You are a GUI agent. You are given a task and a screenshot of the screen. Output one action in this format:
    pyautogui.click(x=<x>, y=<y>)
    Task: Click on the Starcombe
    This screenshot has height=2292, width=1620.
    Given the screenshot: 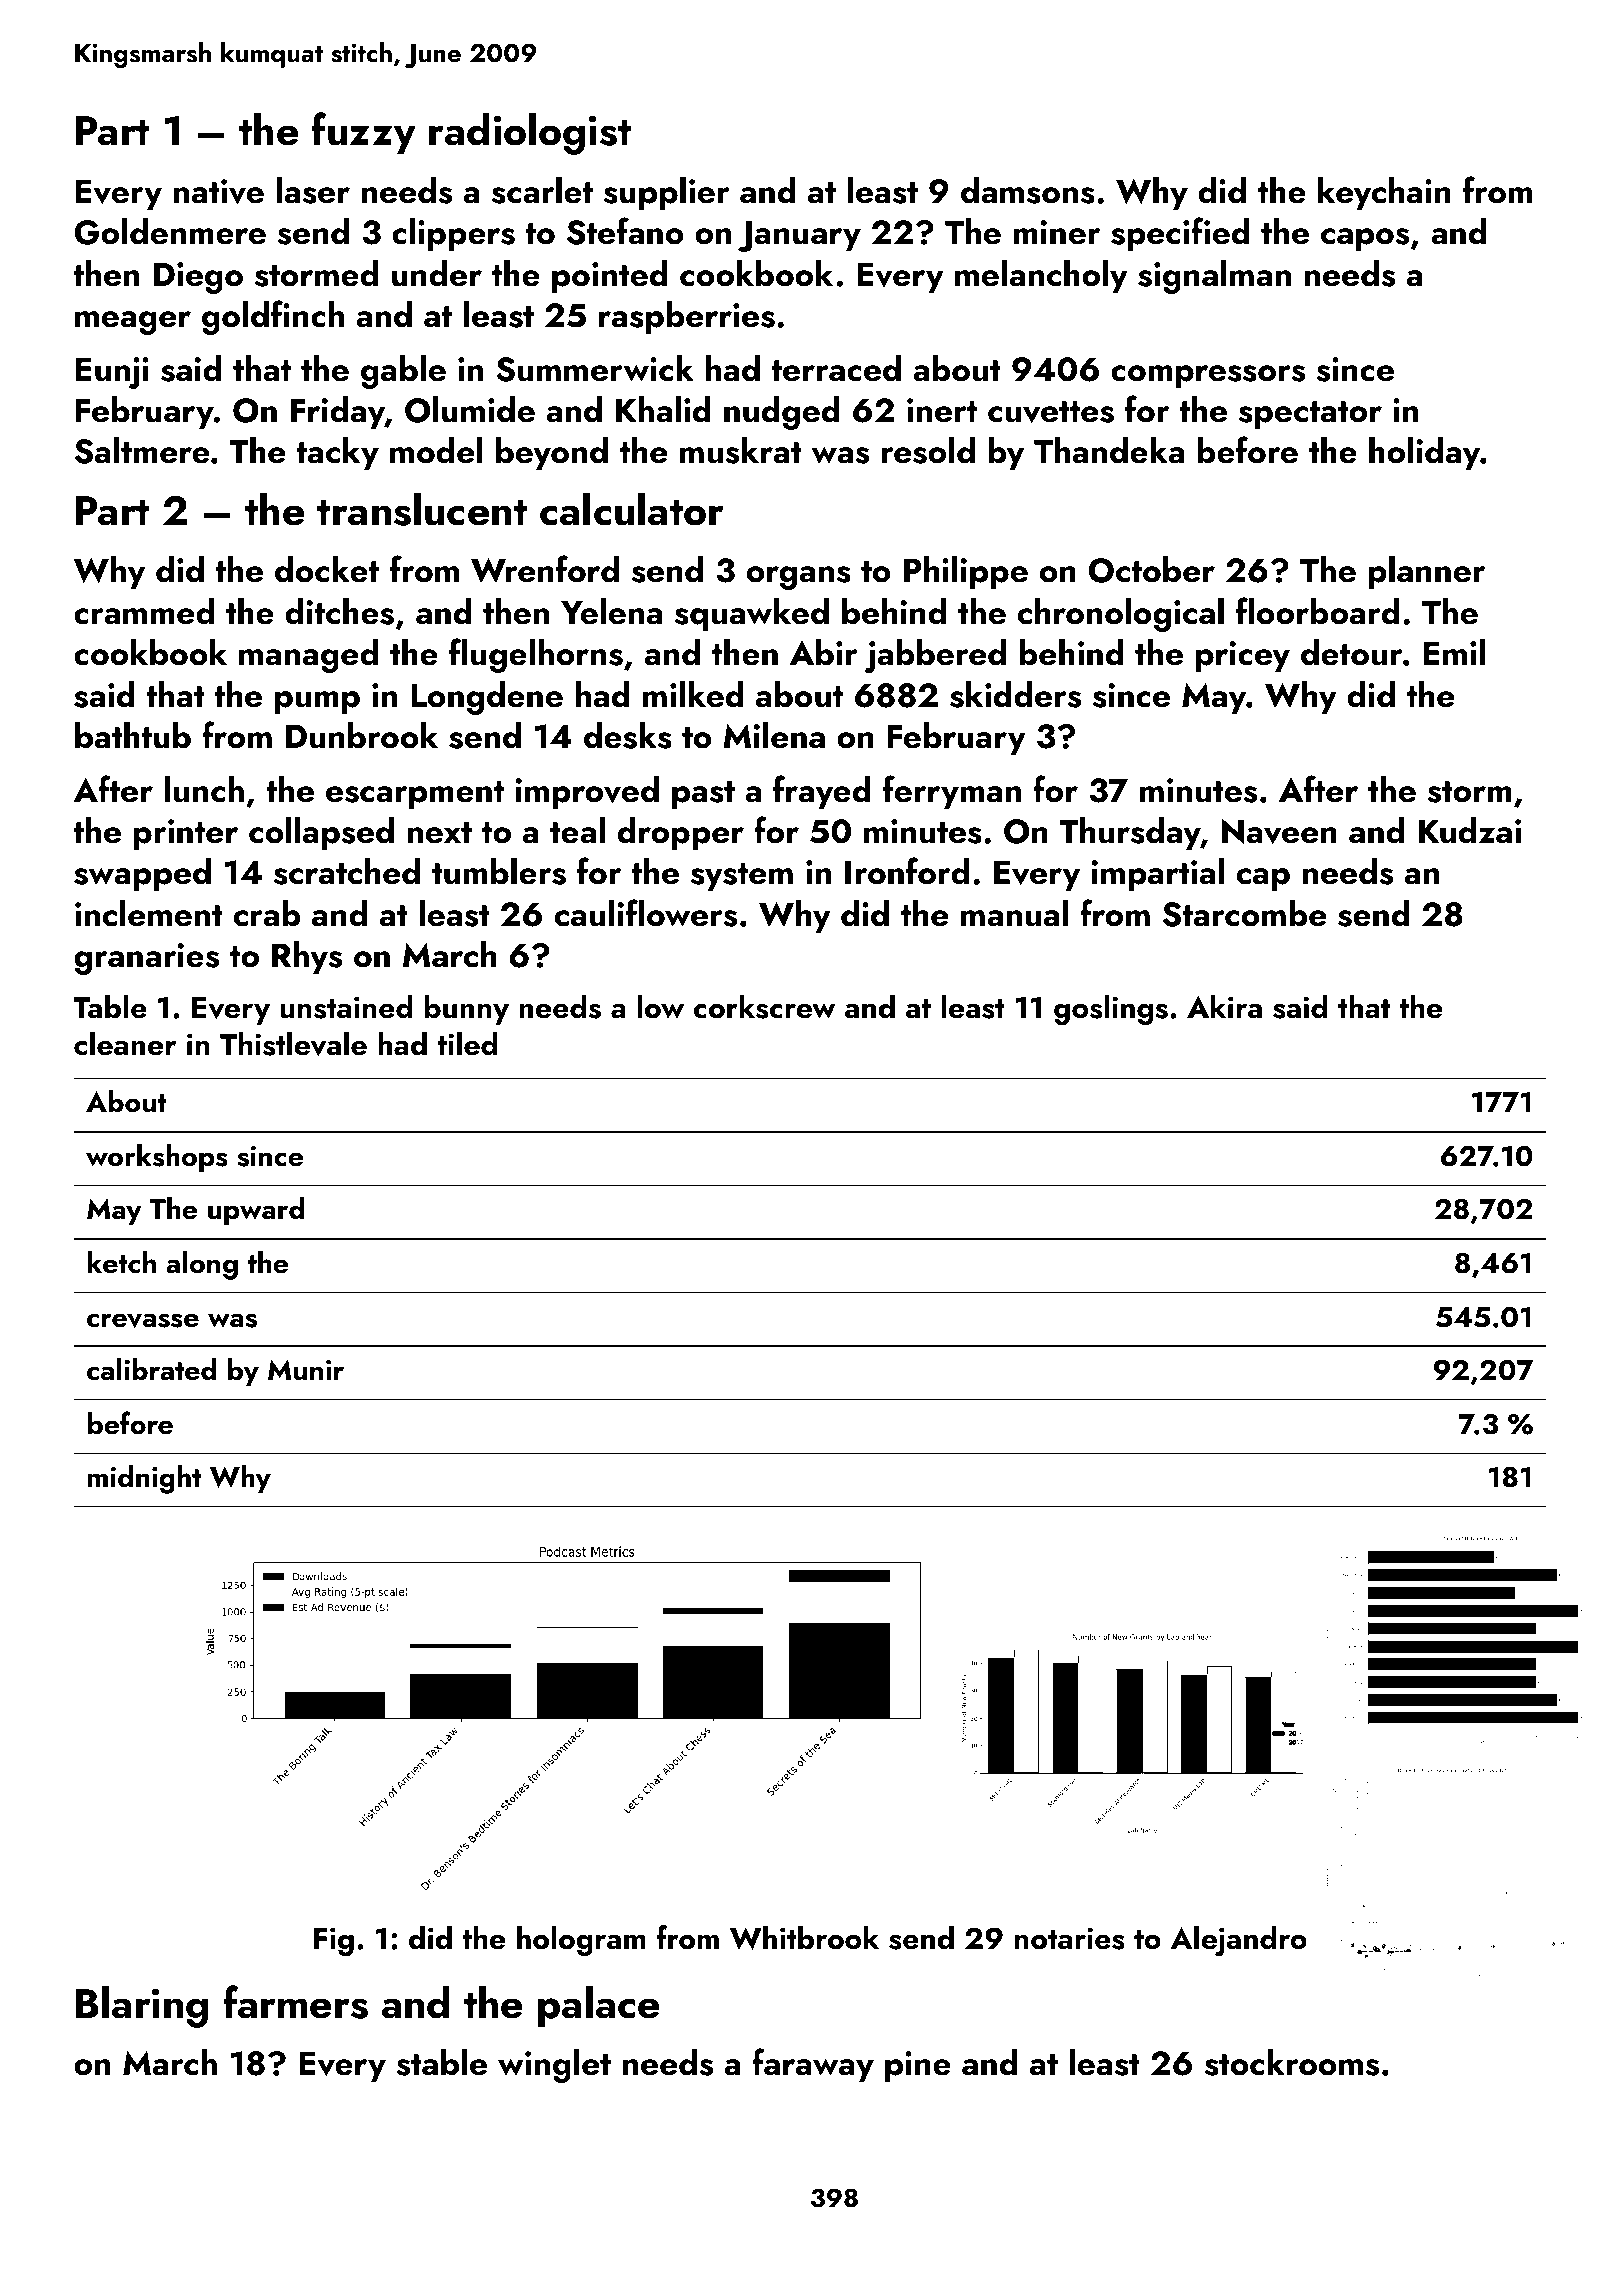 What is the action you would take?
    pyautogui.click(x=1244, y=913)
